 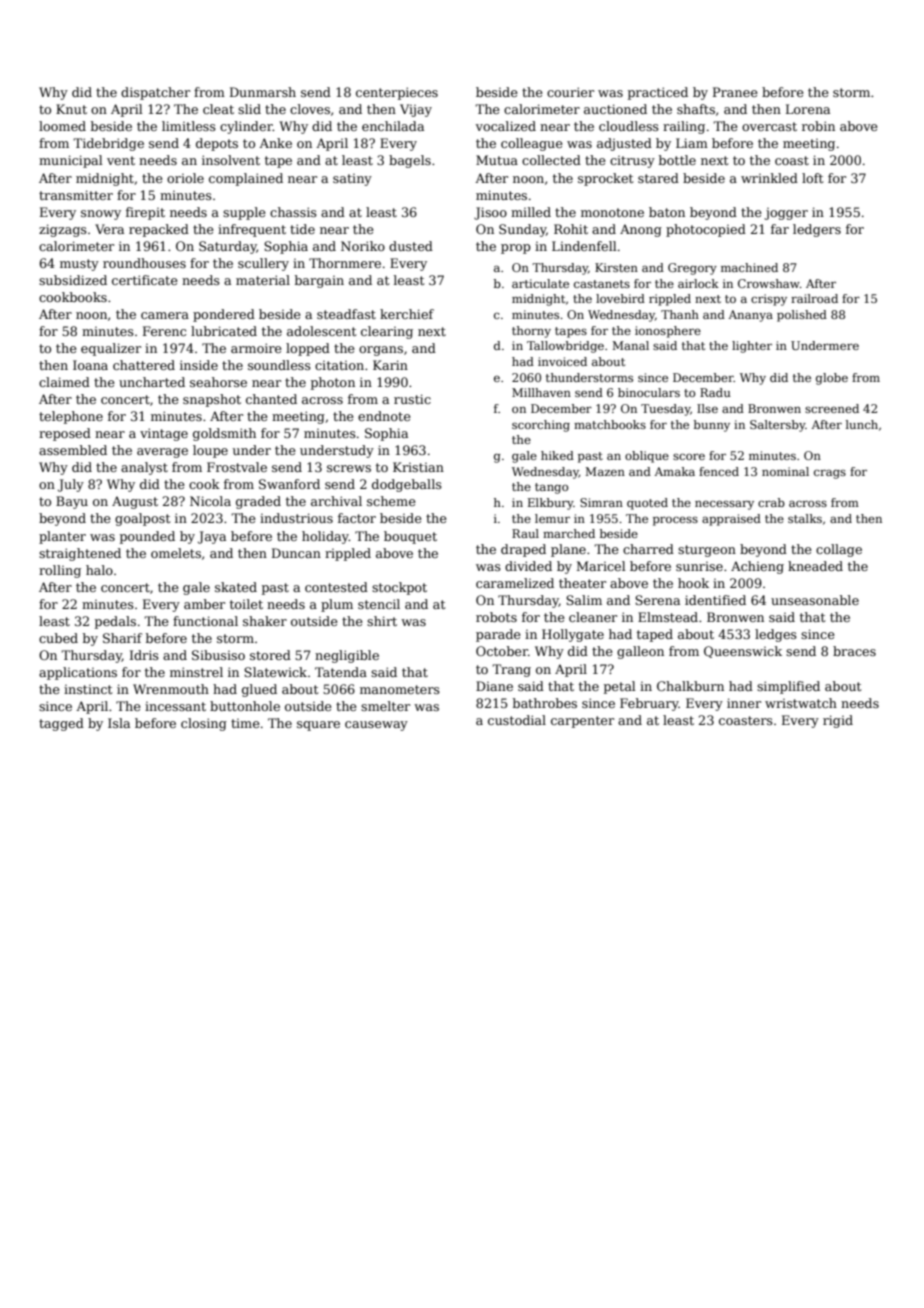 I want to click on Isla, so click(x=119, y=723).
